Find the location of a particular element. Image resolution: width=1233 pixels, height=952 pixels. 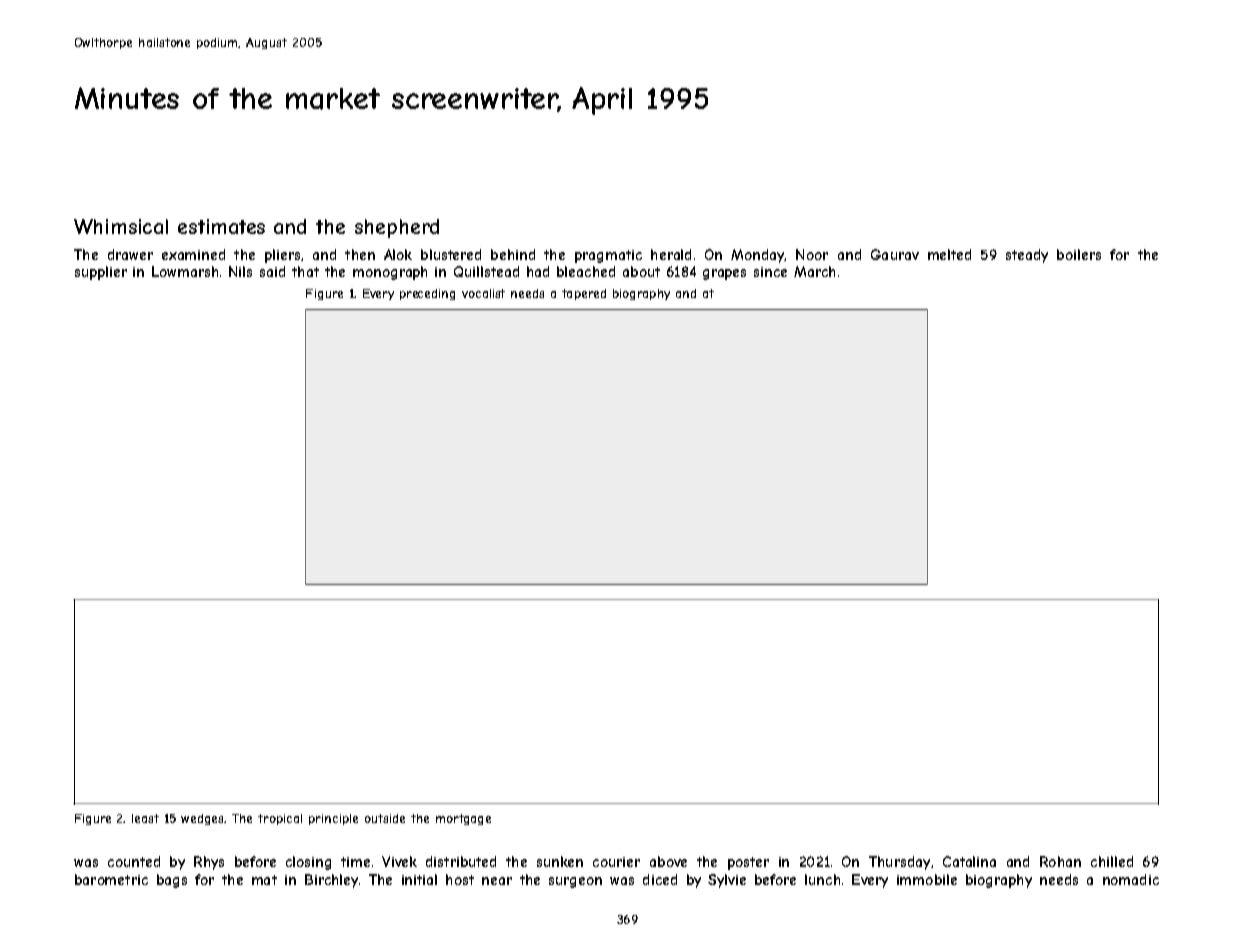

preceding is located at coordinates (427, 294).
